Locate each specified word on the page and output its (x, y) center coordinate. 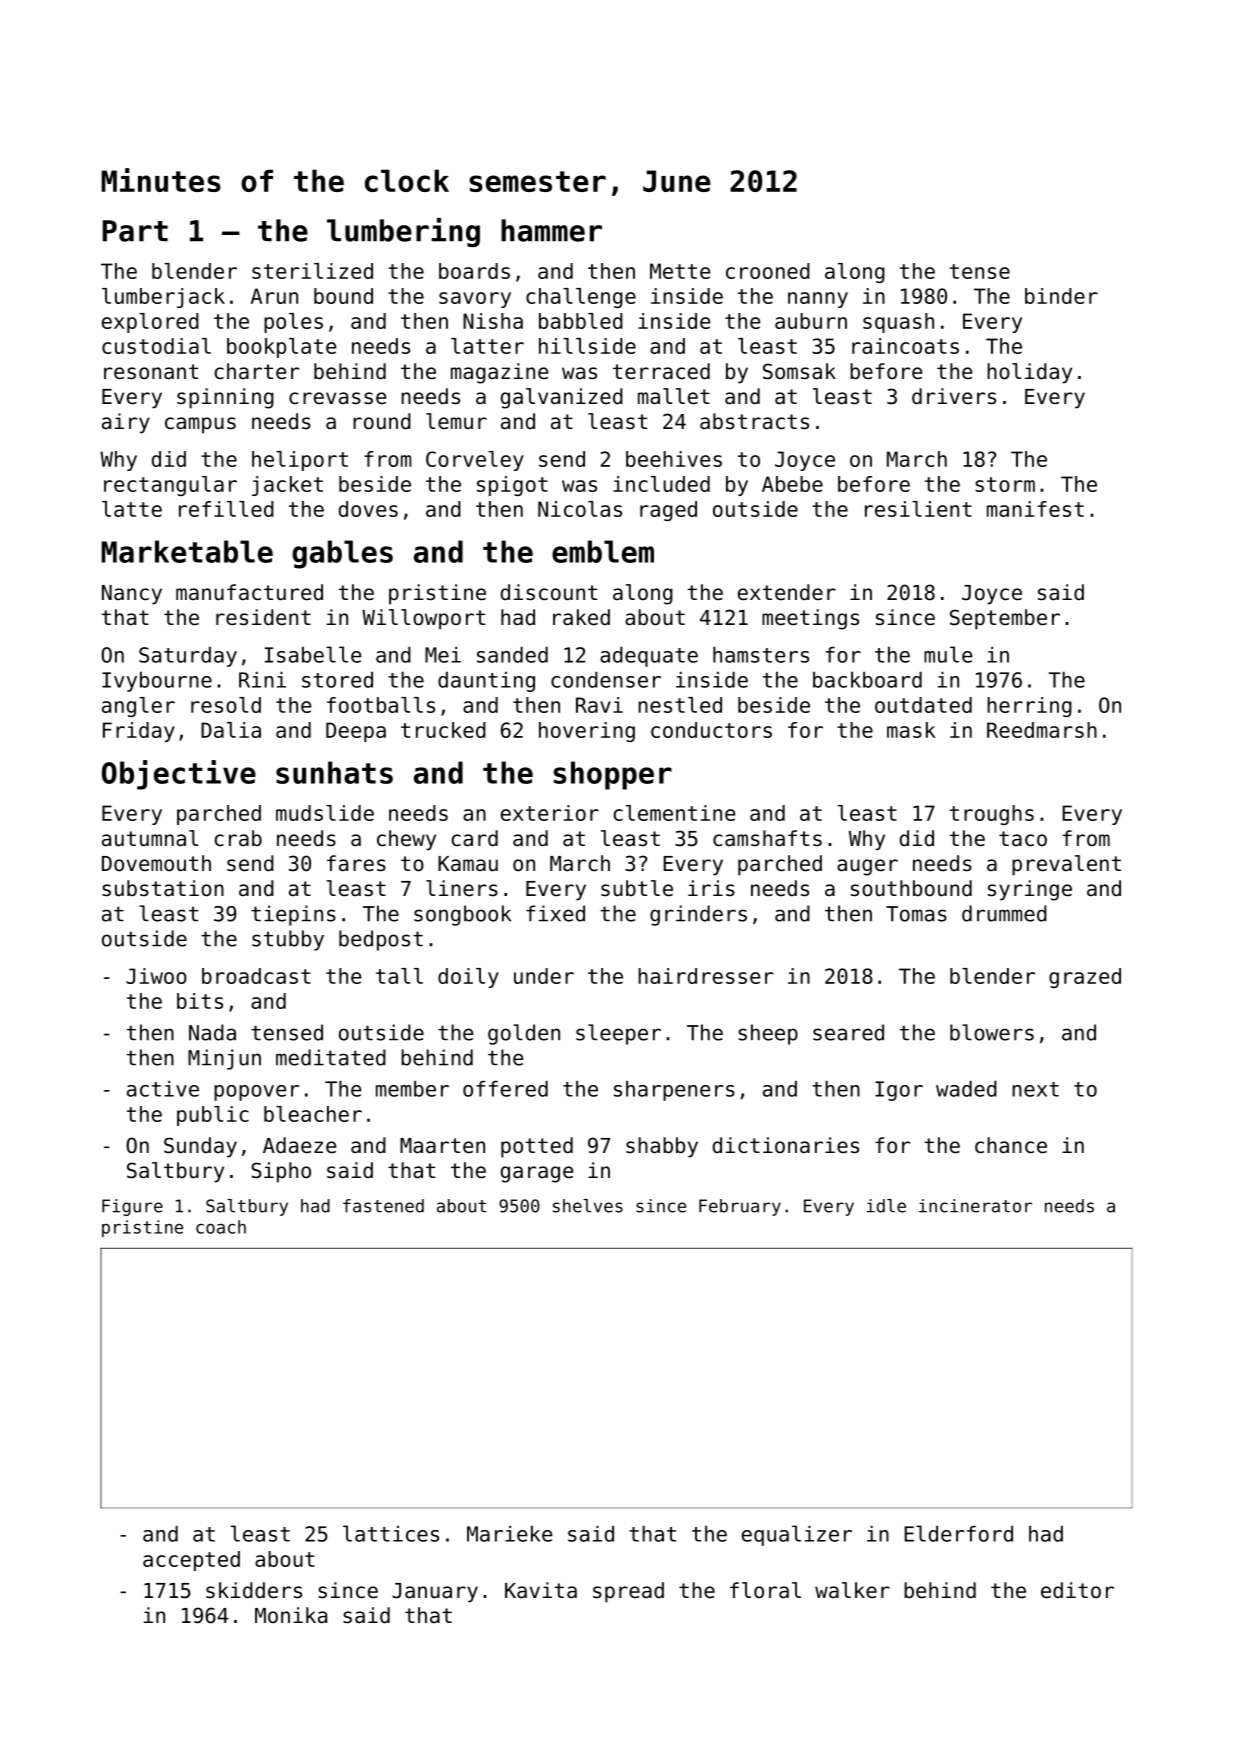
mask (911, 730)
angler (138, 707)
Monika (291, 1615)
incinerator (975, 1206)
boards (474, 271)
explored (150, 323)
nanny (818, 300)
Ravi (599, 705)
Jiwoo (156, 976)
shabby (662, 1147)
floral (765, 1590)
